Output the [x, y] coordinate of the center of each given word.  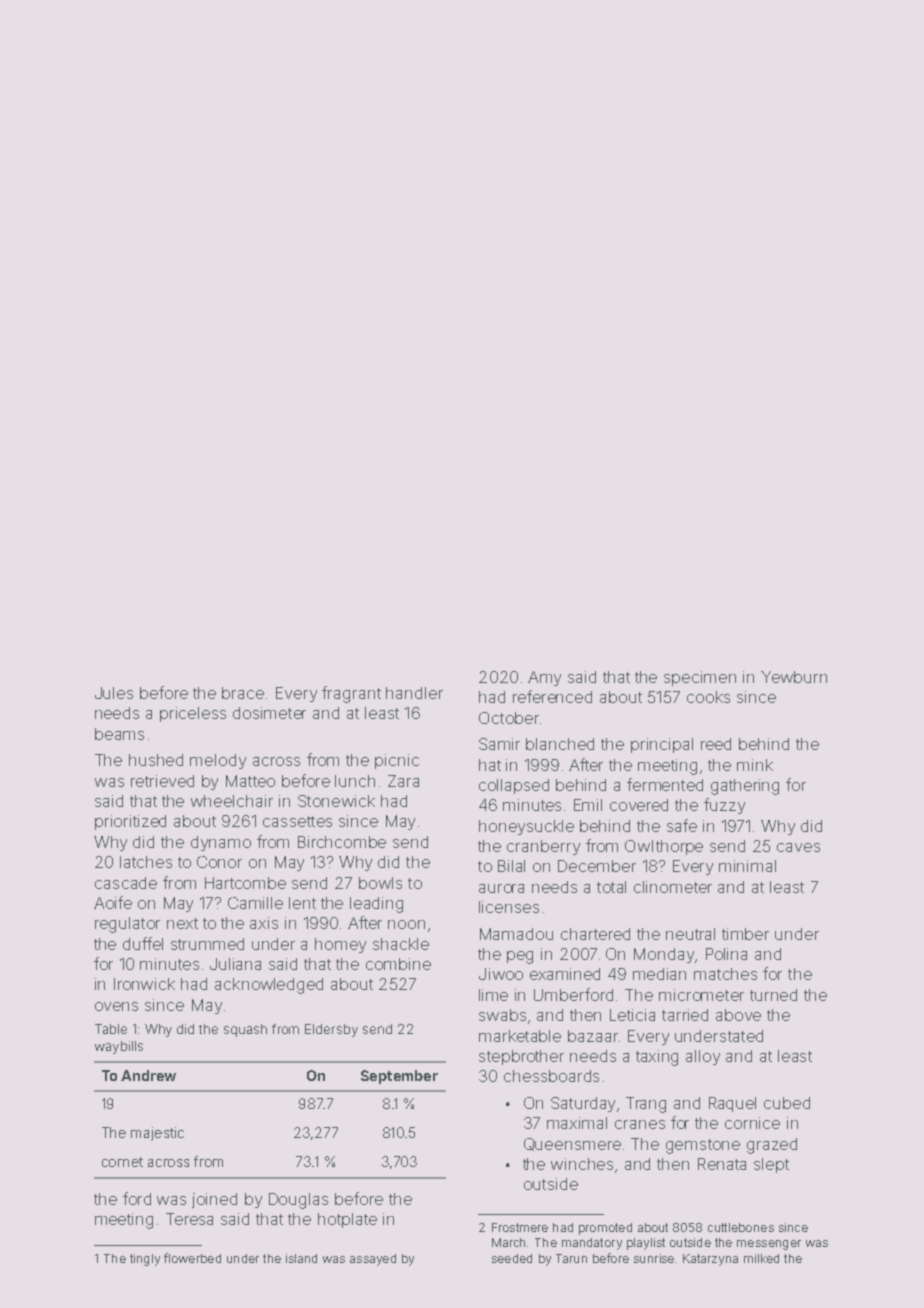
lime [493, 995]
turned [773, 995]
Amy [544, 678]
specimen [700, 678]
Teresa [189, 1219]
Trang [646, 1105]
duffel [143, 943]
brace [243, 693]
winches [583, 1165]
